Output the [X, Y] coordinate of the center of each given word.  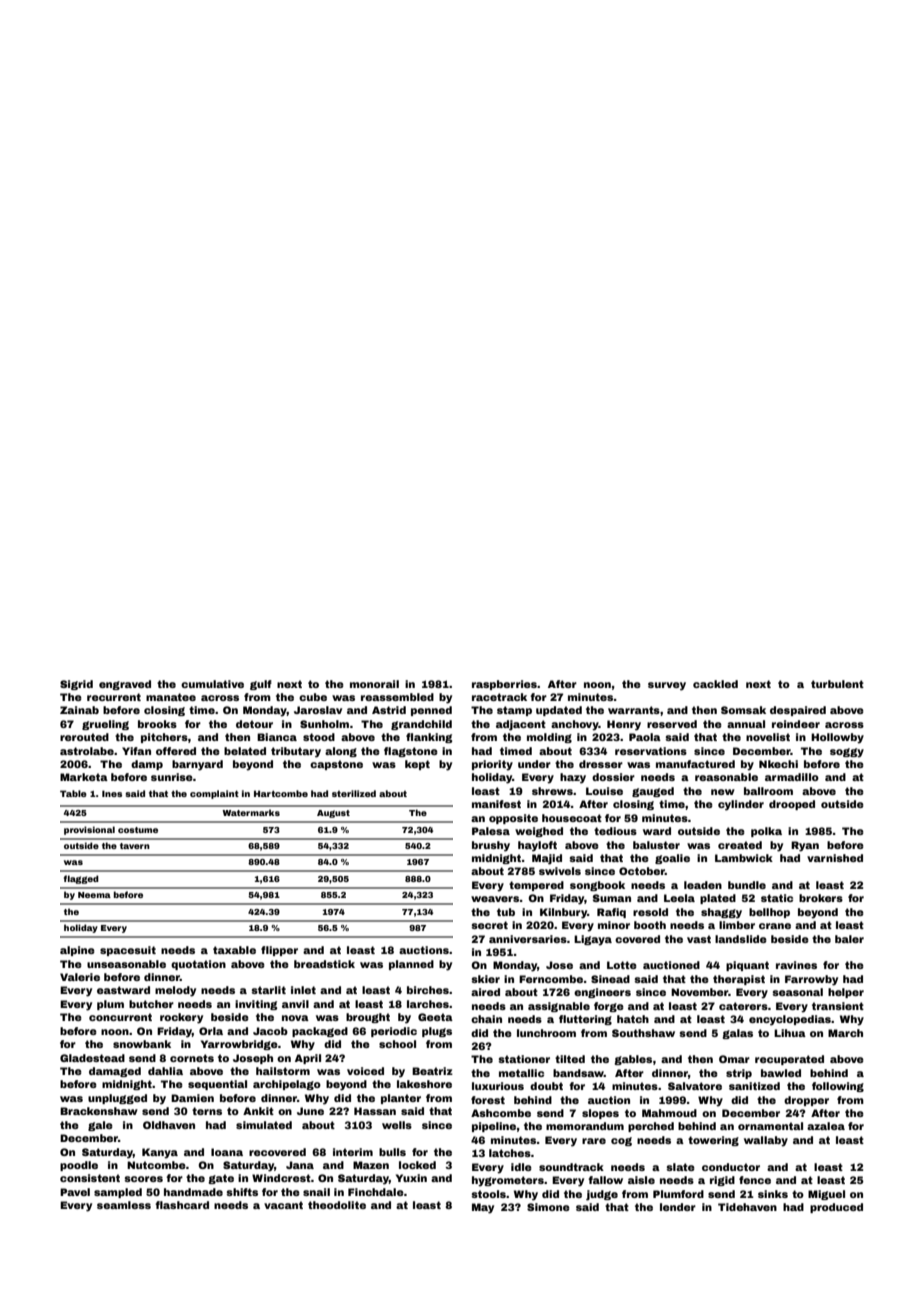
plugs [437, 1032]
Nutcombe [156, 1165]
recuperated [789, 1060]
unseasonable [126, 964]
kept [417, 765]
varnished [835, 858]
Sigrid [76, 685]
